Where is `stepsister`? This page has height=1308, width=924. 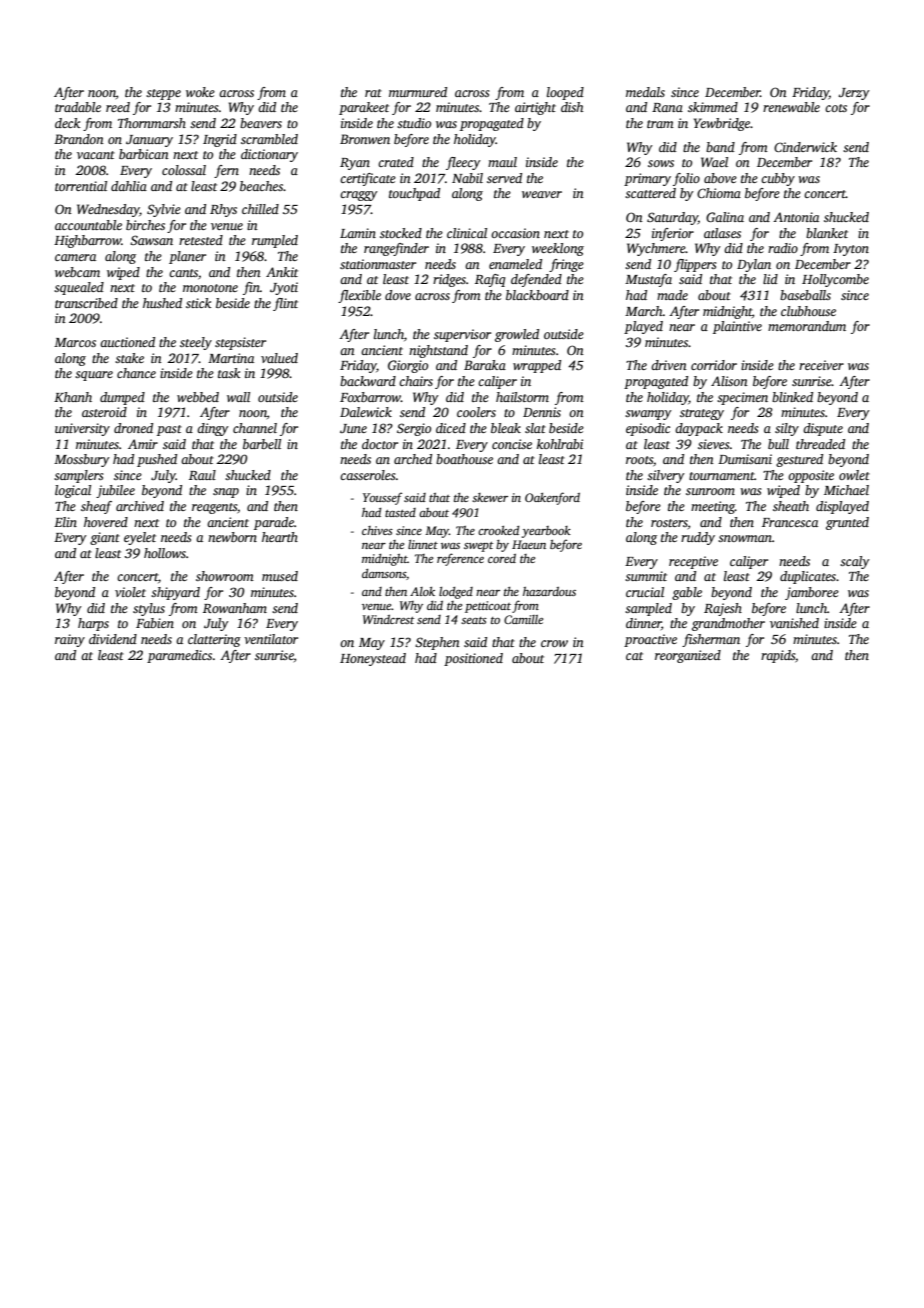
stepsister is located at coordinates (240, 343).
